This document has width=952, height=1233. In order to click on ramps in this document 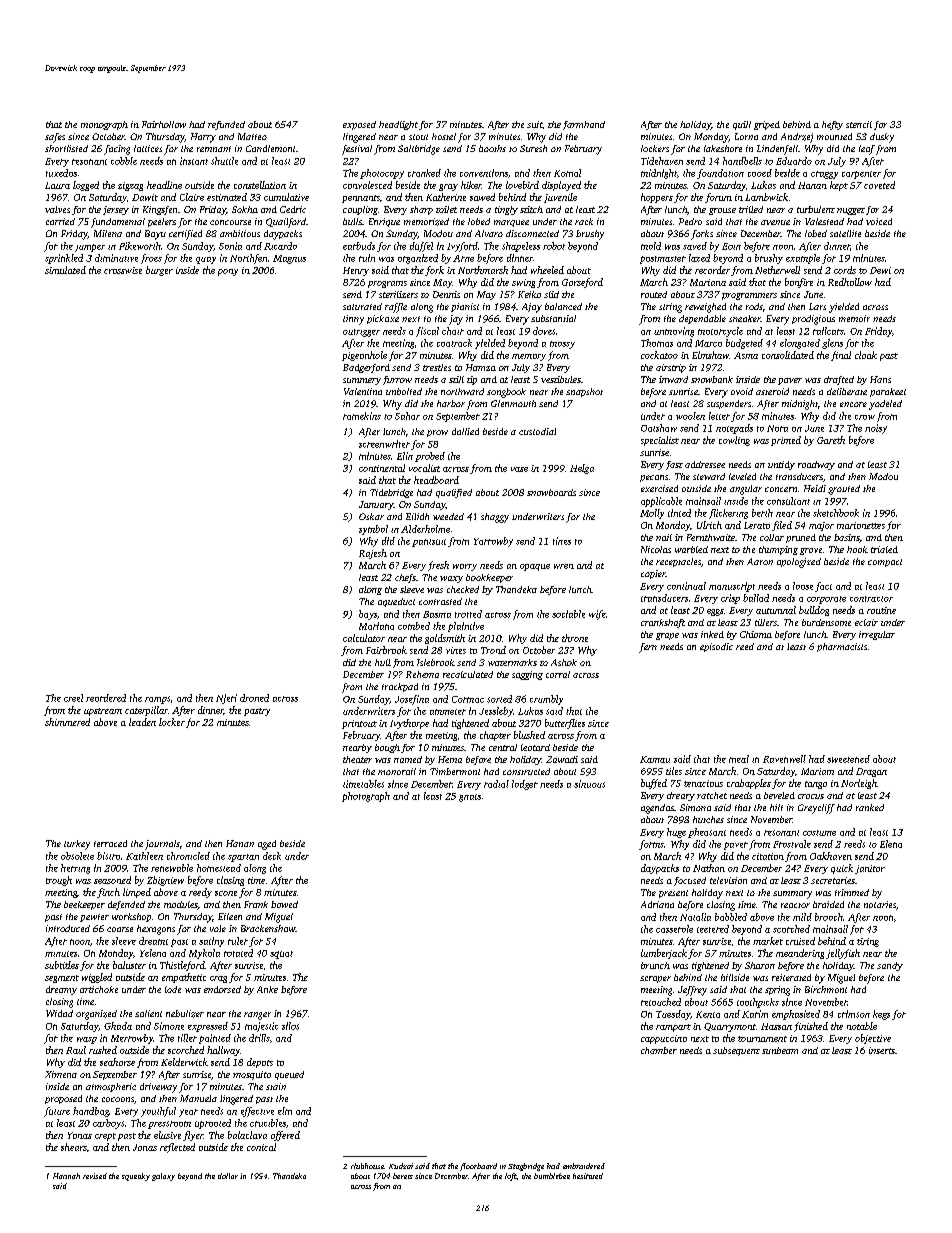, I will do `click(157, 700)`.
